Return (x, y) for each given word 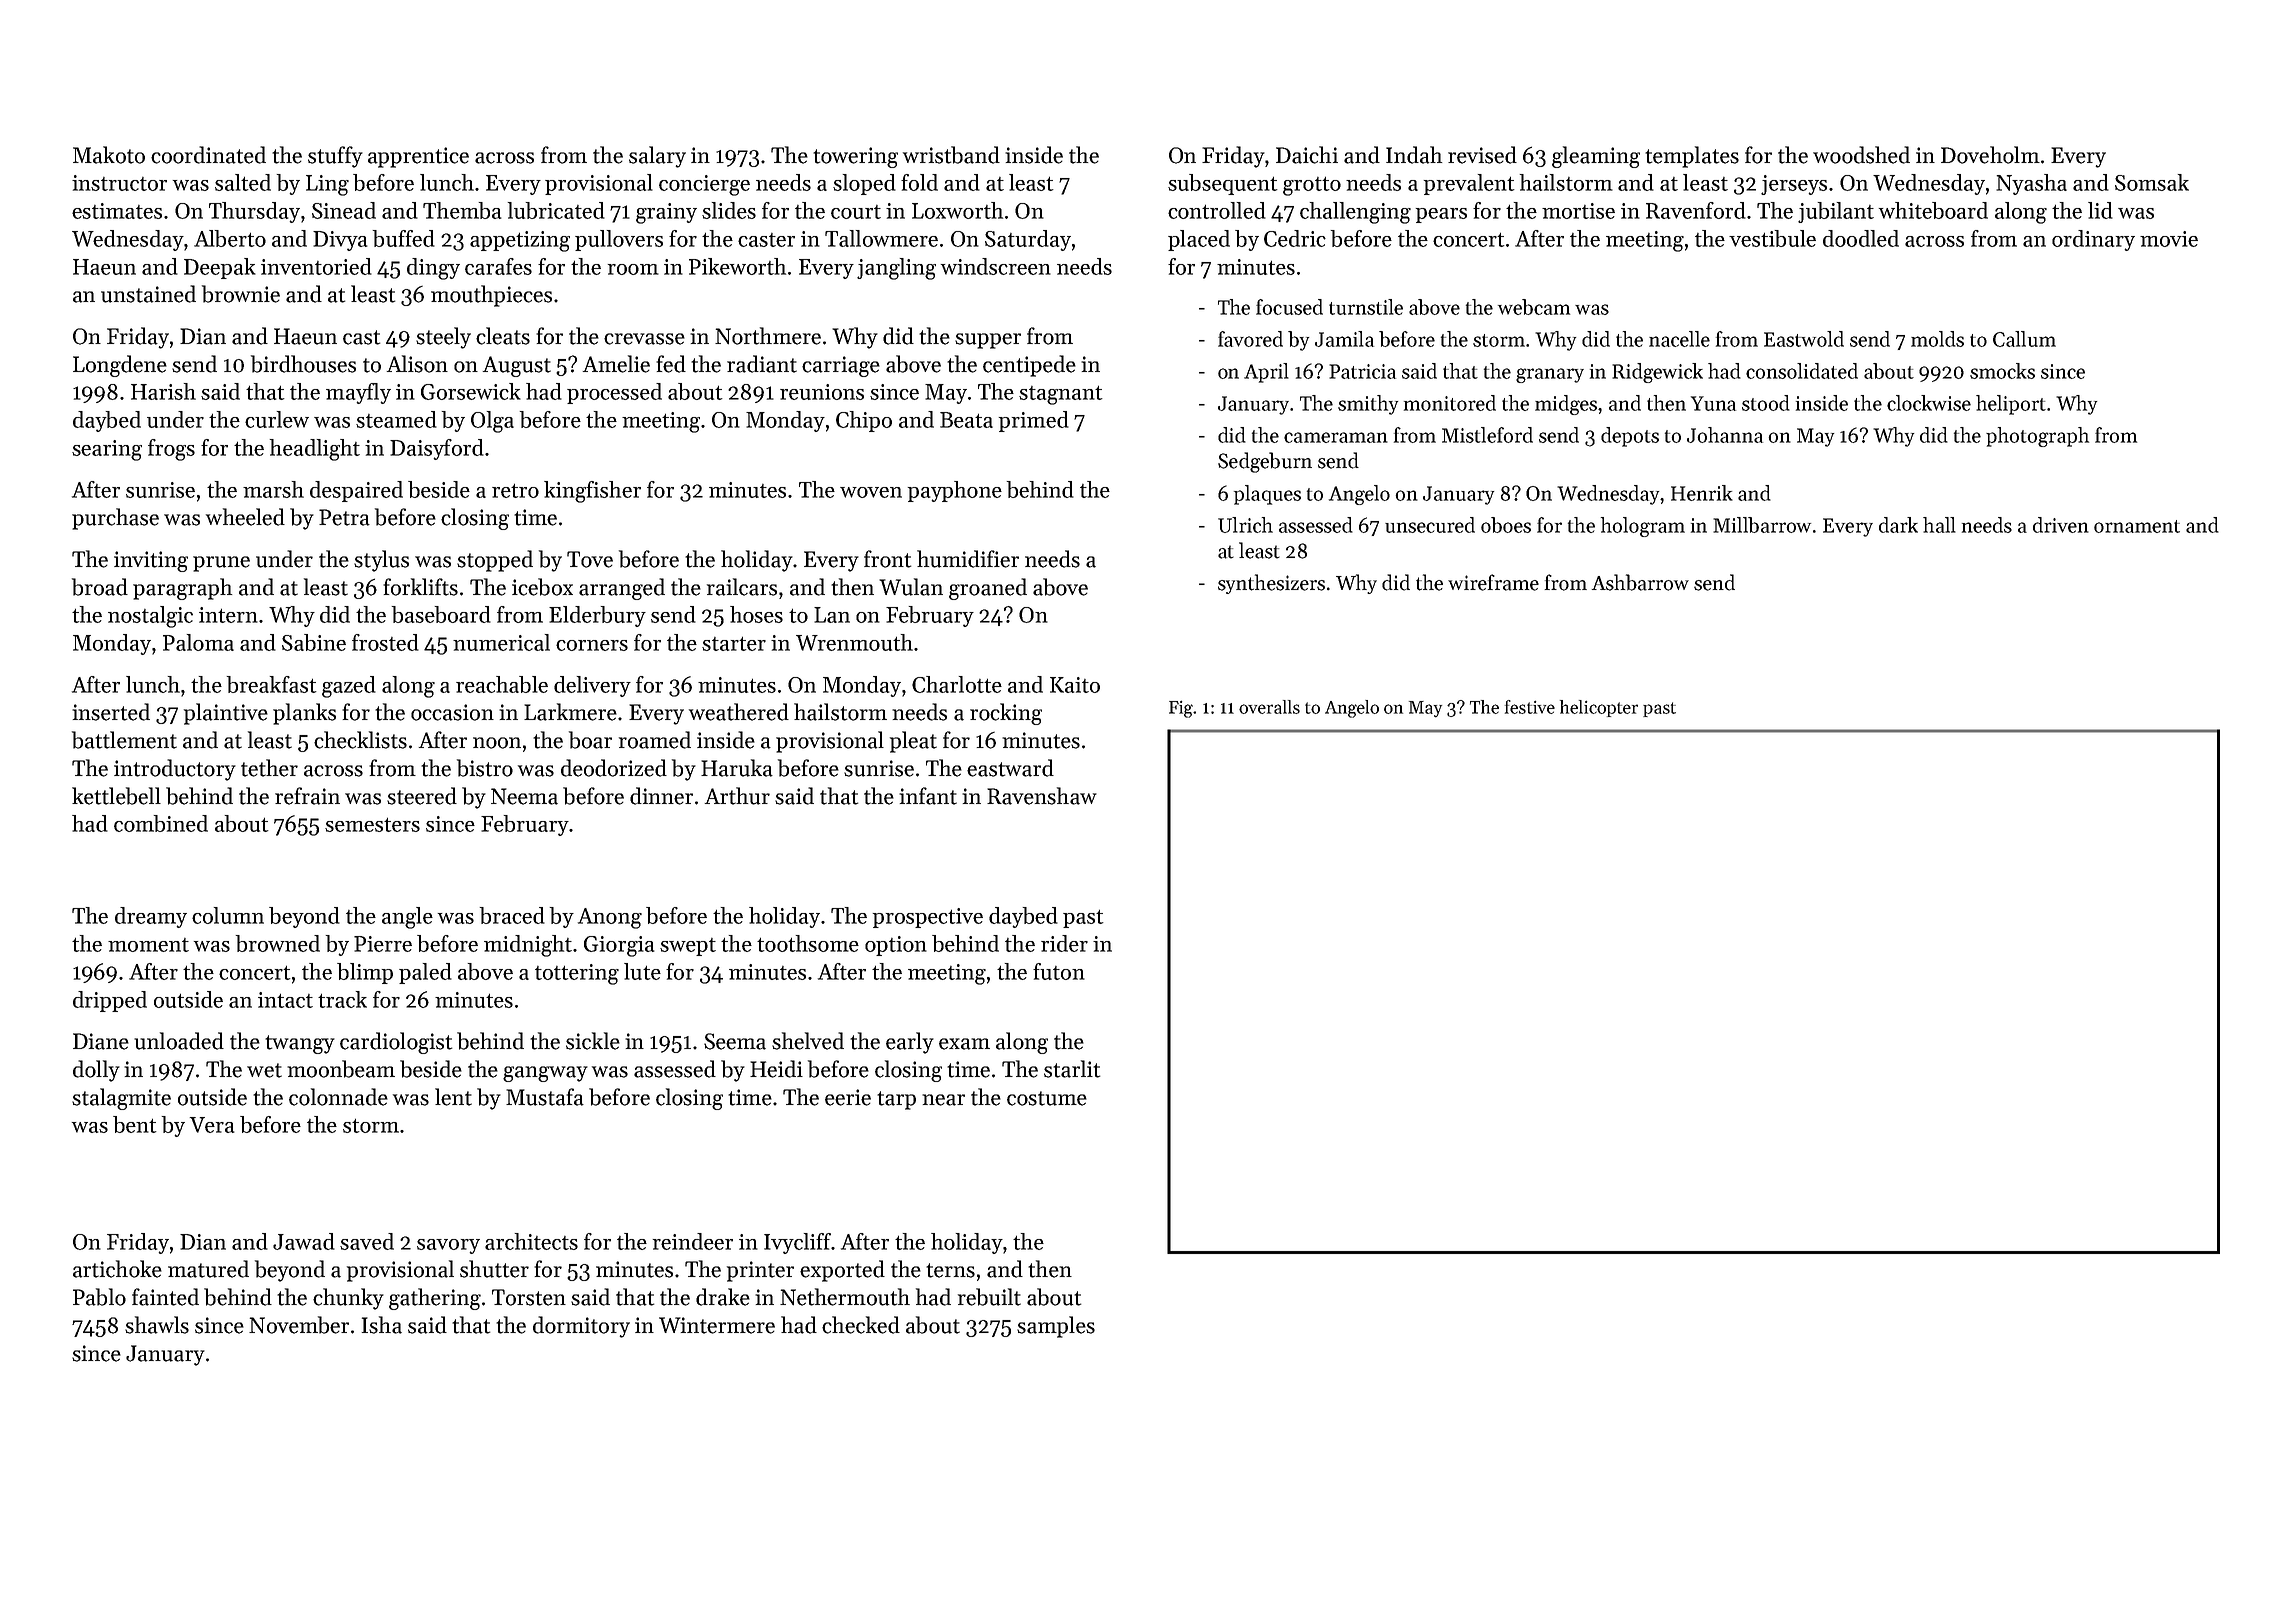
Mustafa (545, 1097)
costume (1047, 1098)
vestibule (1772, 238)
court (856, 212)
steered (422, 796)
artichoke (117, 1269)
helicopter (1599, 708)
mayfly (358, 393)
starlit (1072, 1069)
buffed (403, 238)
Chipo (864, 421)
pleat (913, 742)
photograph (2037, 437)
